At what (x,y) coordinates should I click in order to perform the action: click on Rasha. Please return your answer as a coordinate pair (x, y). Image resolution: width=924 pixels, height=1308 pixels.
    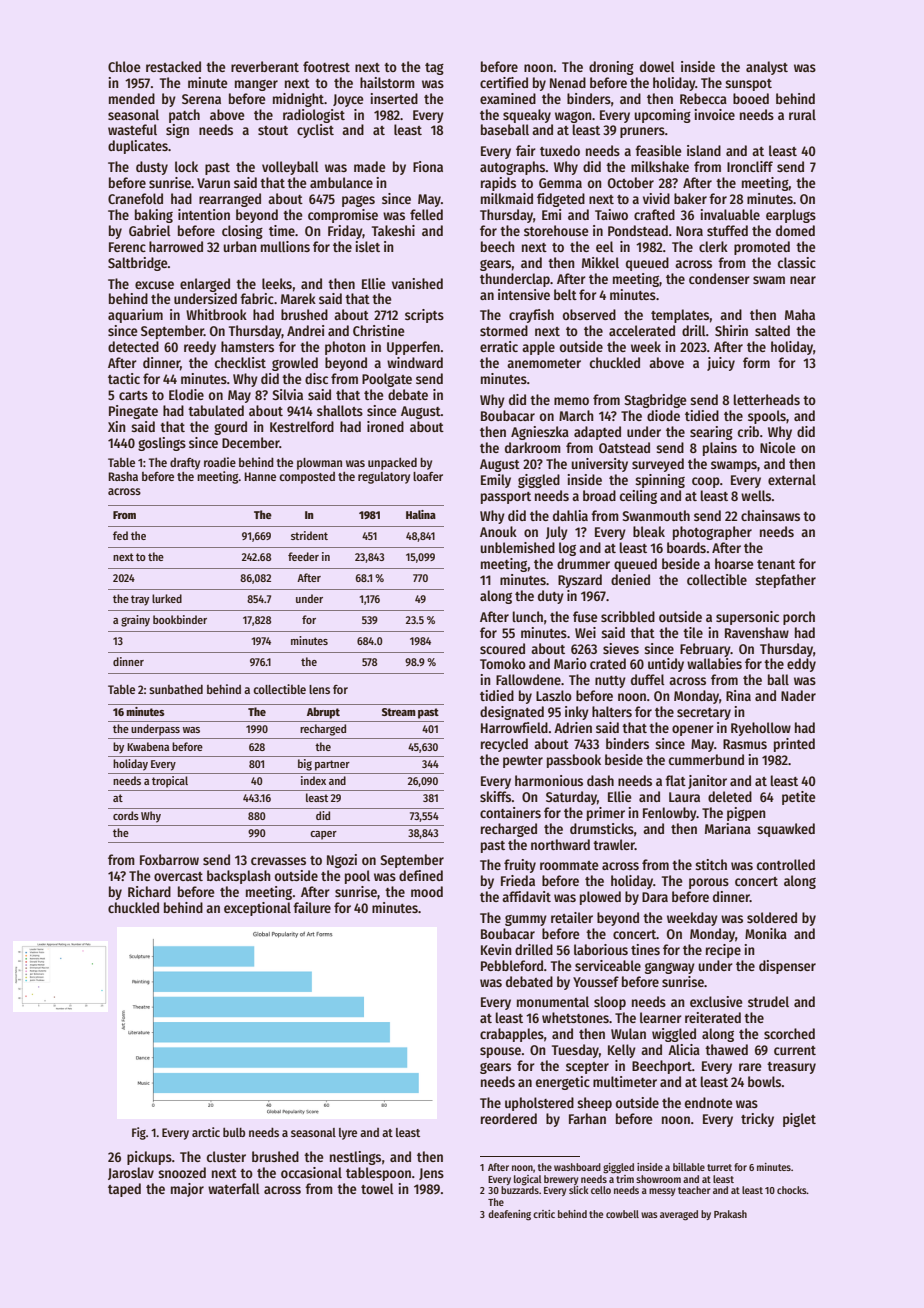
    Looking at the image, I should click on (123, 476).
